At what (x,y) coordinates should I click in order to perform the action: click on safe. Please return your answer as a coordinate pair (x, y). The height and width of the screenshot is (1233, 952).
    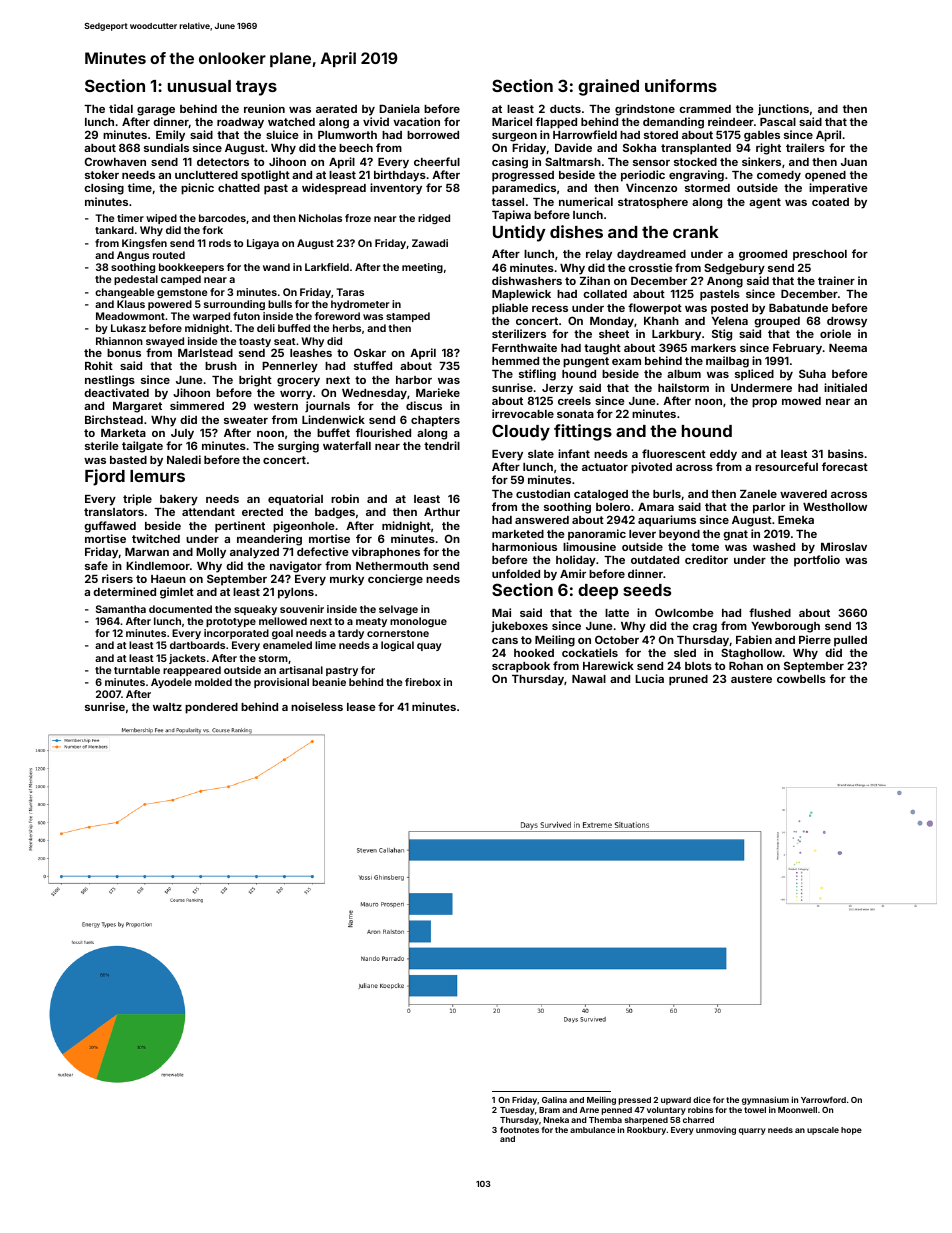
    Looking at the image, I should click on (96, 565).
